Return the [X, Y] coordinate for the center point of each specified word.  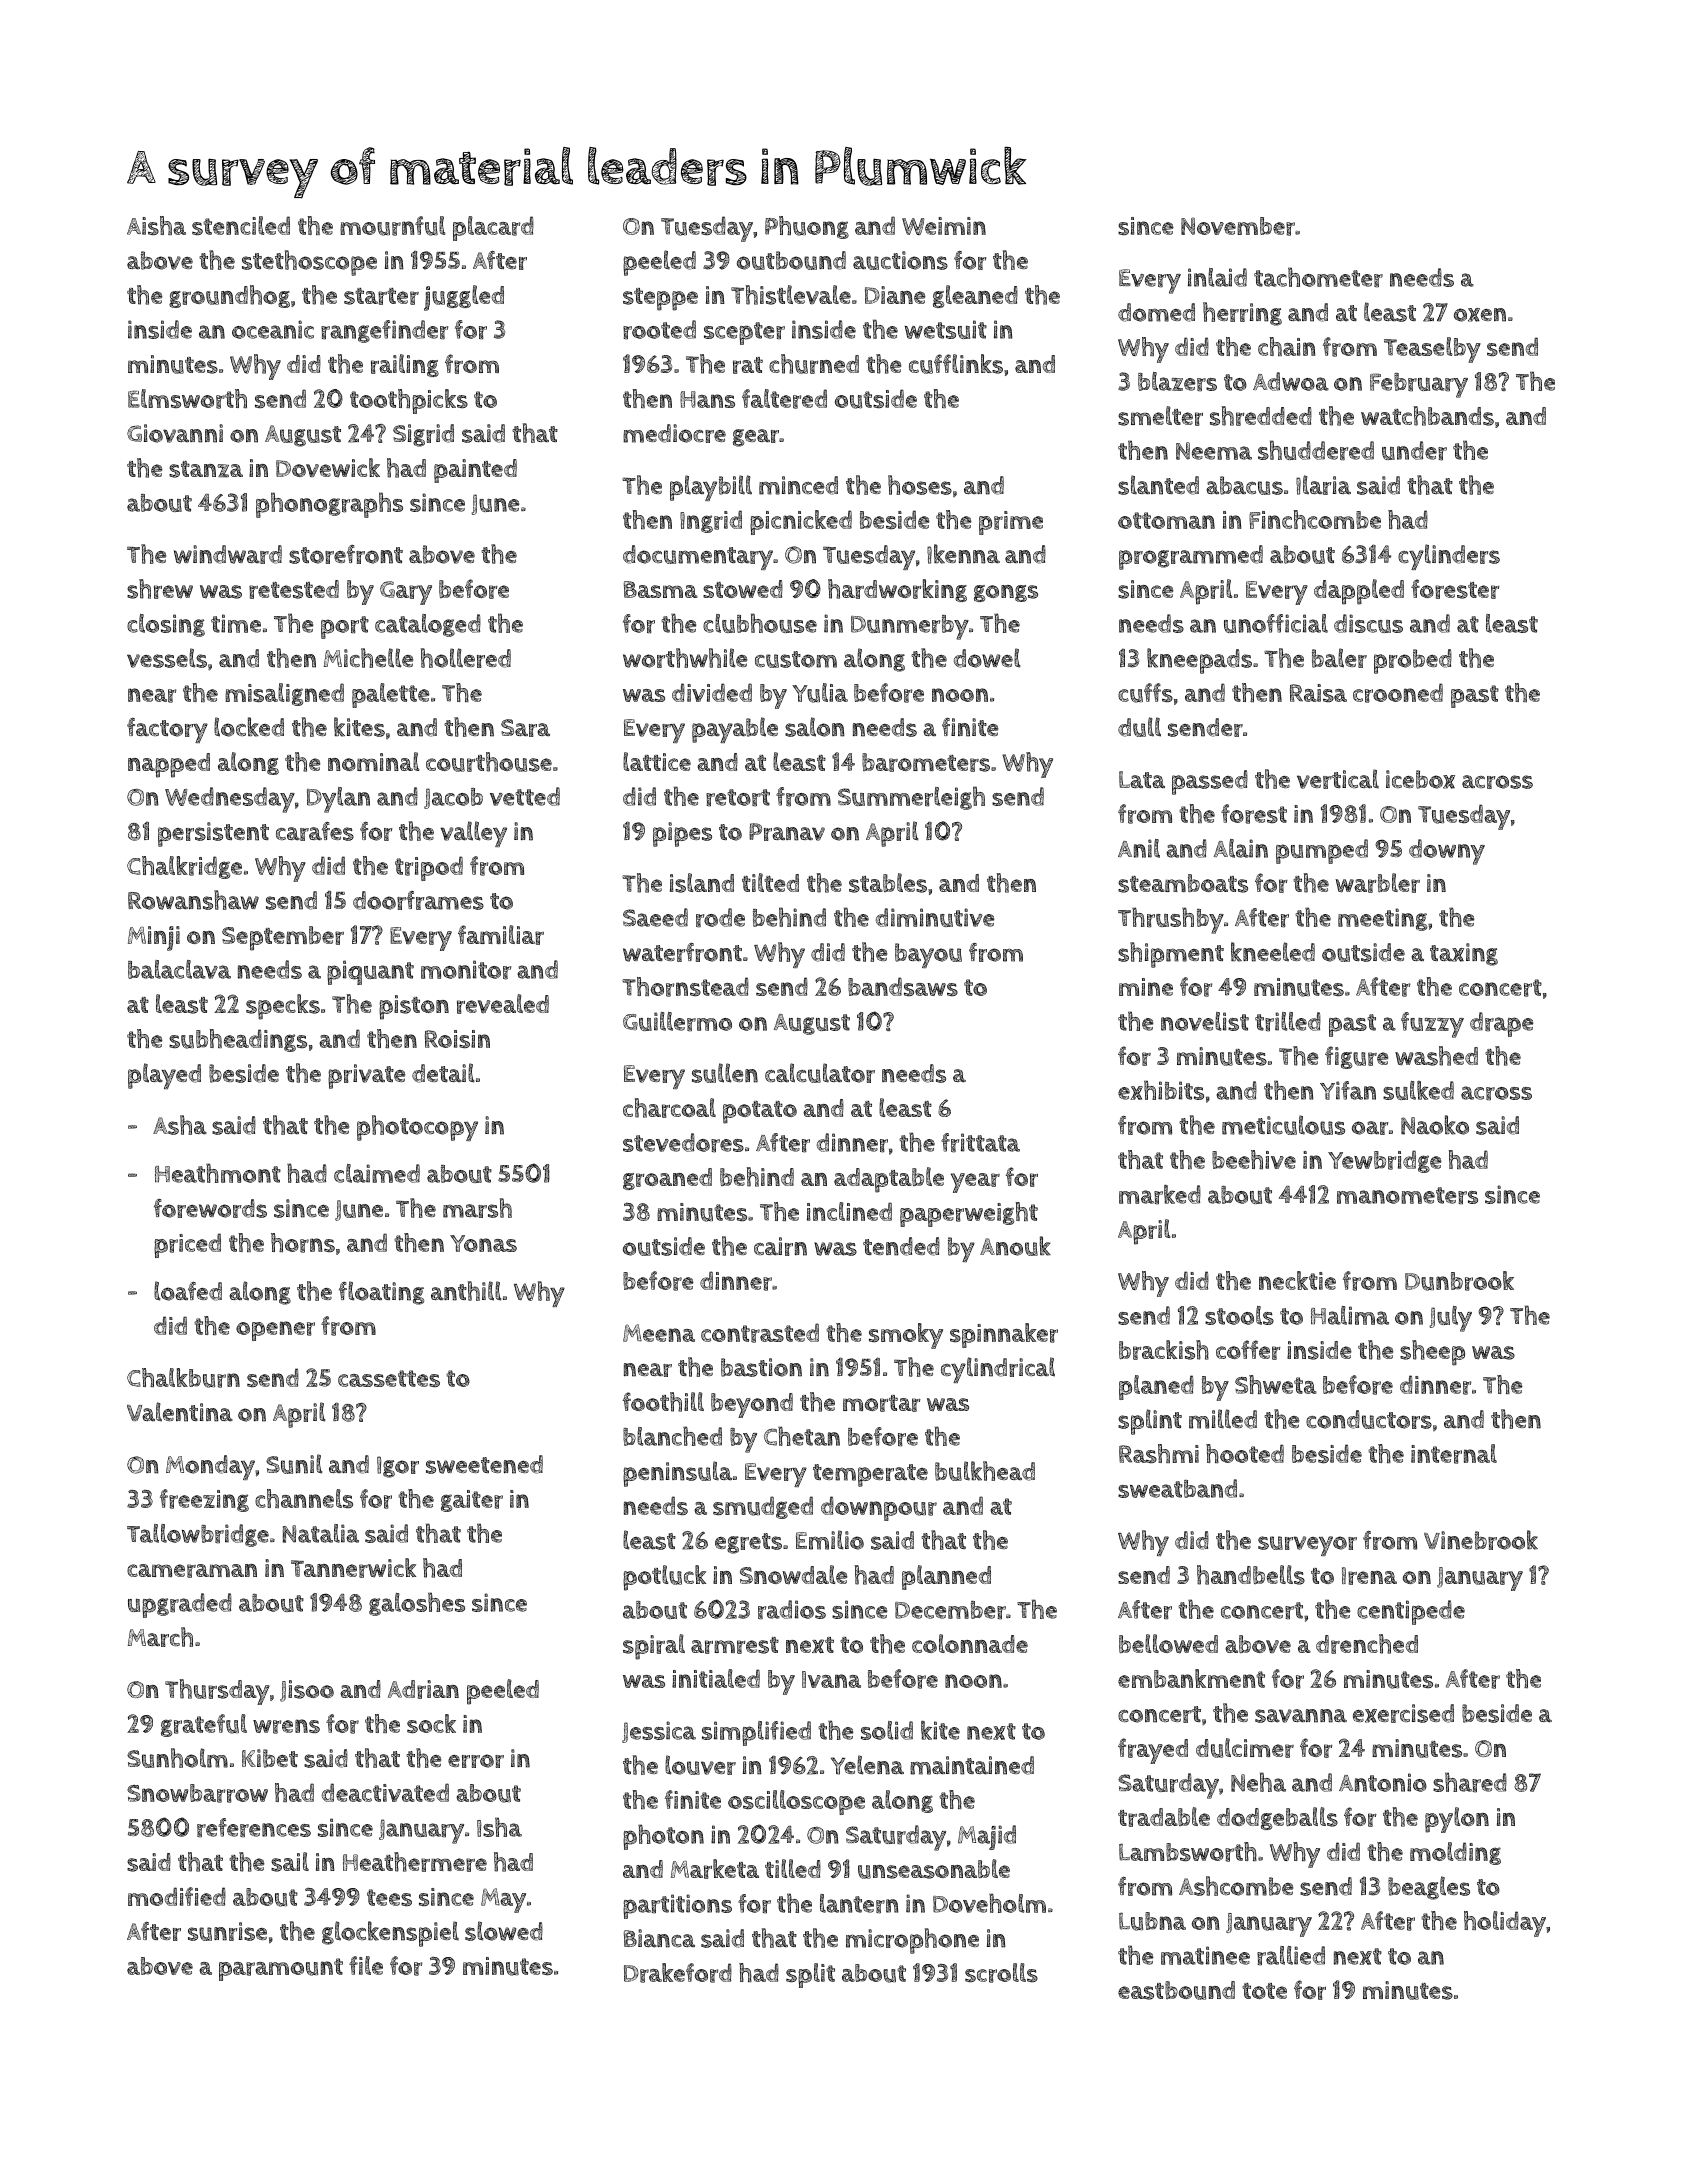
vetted [525, 796]
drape [1501, 1024]
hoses [920, 485]
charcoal [669, 1108]
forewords [210, 1208]
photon [663, 1837]
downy [1447, 852]
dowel [987, 658]
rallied [1291, 1956]
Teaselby [1432, 350]
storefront [346, 554]
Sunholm [177, 1758]
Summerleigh [911, 798]
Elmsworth [187, 399]
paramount [281, 1969]
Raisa [1318, 693]
